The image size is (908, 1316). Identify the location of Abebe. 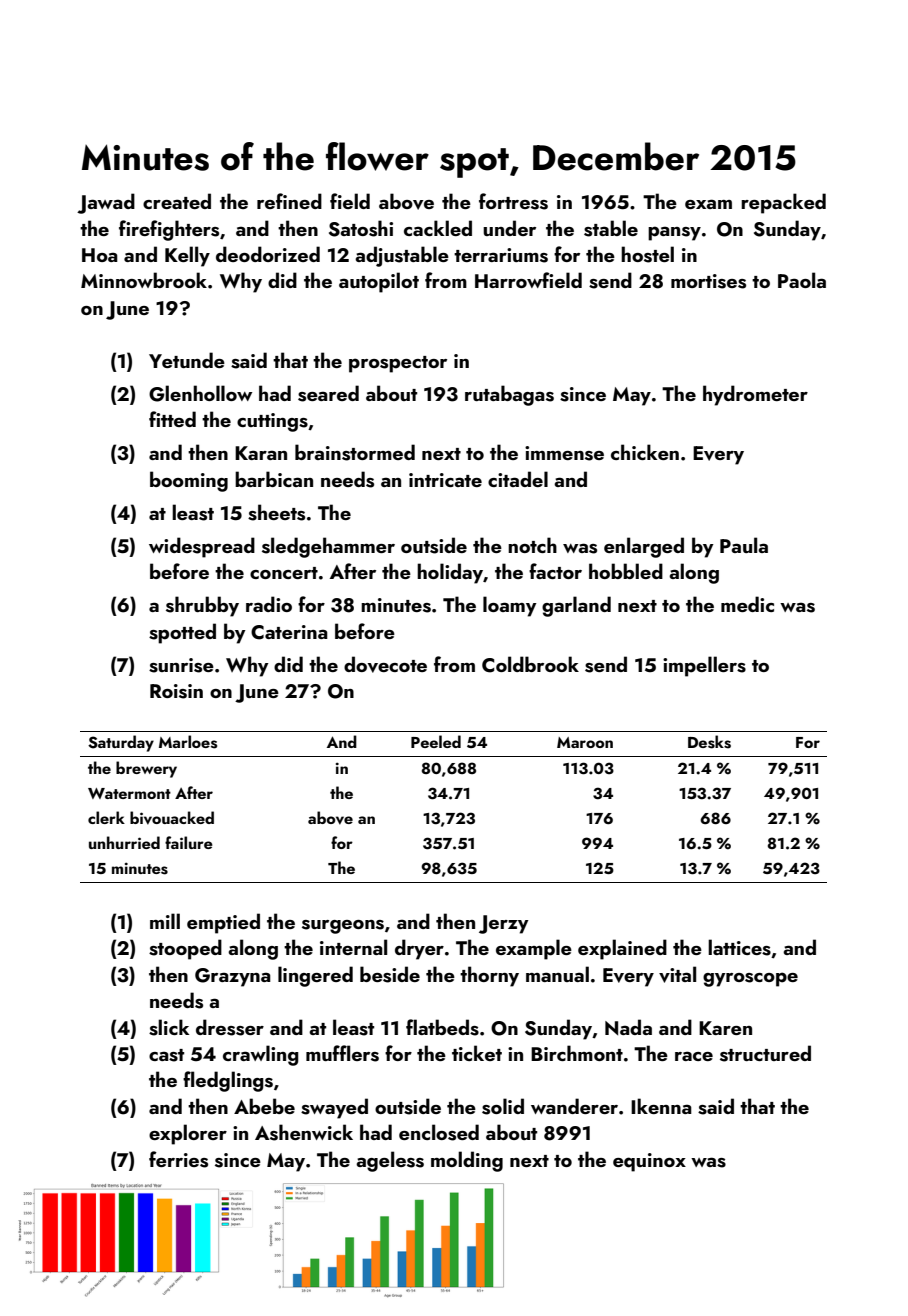
(264, 1106).
